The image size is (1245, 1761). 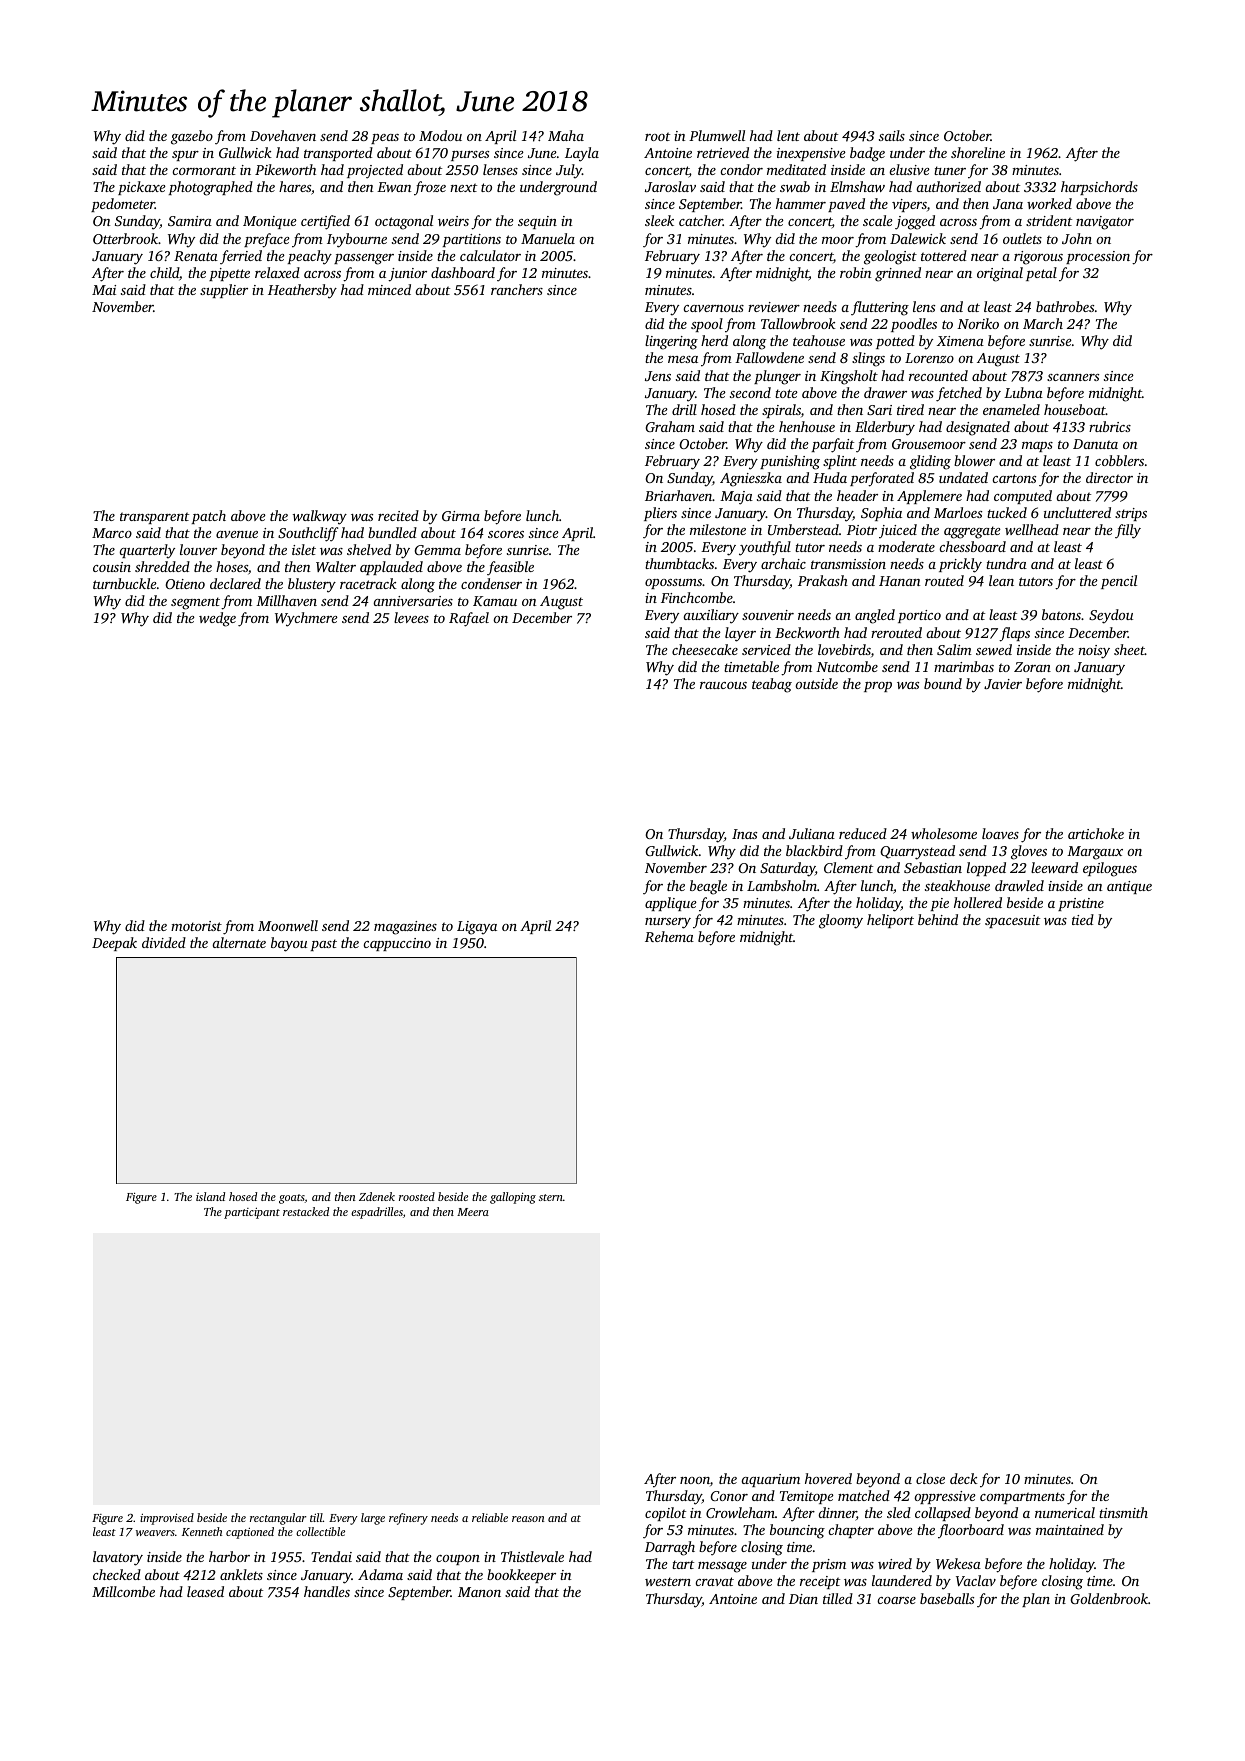 What do you see at coordinates (868, 359) in the page?
I see `slings` at bounding box center [868, 359].
